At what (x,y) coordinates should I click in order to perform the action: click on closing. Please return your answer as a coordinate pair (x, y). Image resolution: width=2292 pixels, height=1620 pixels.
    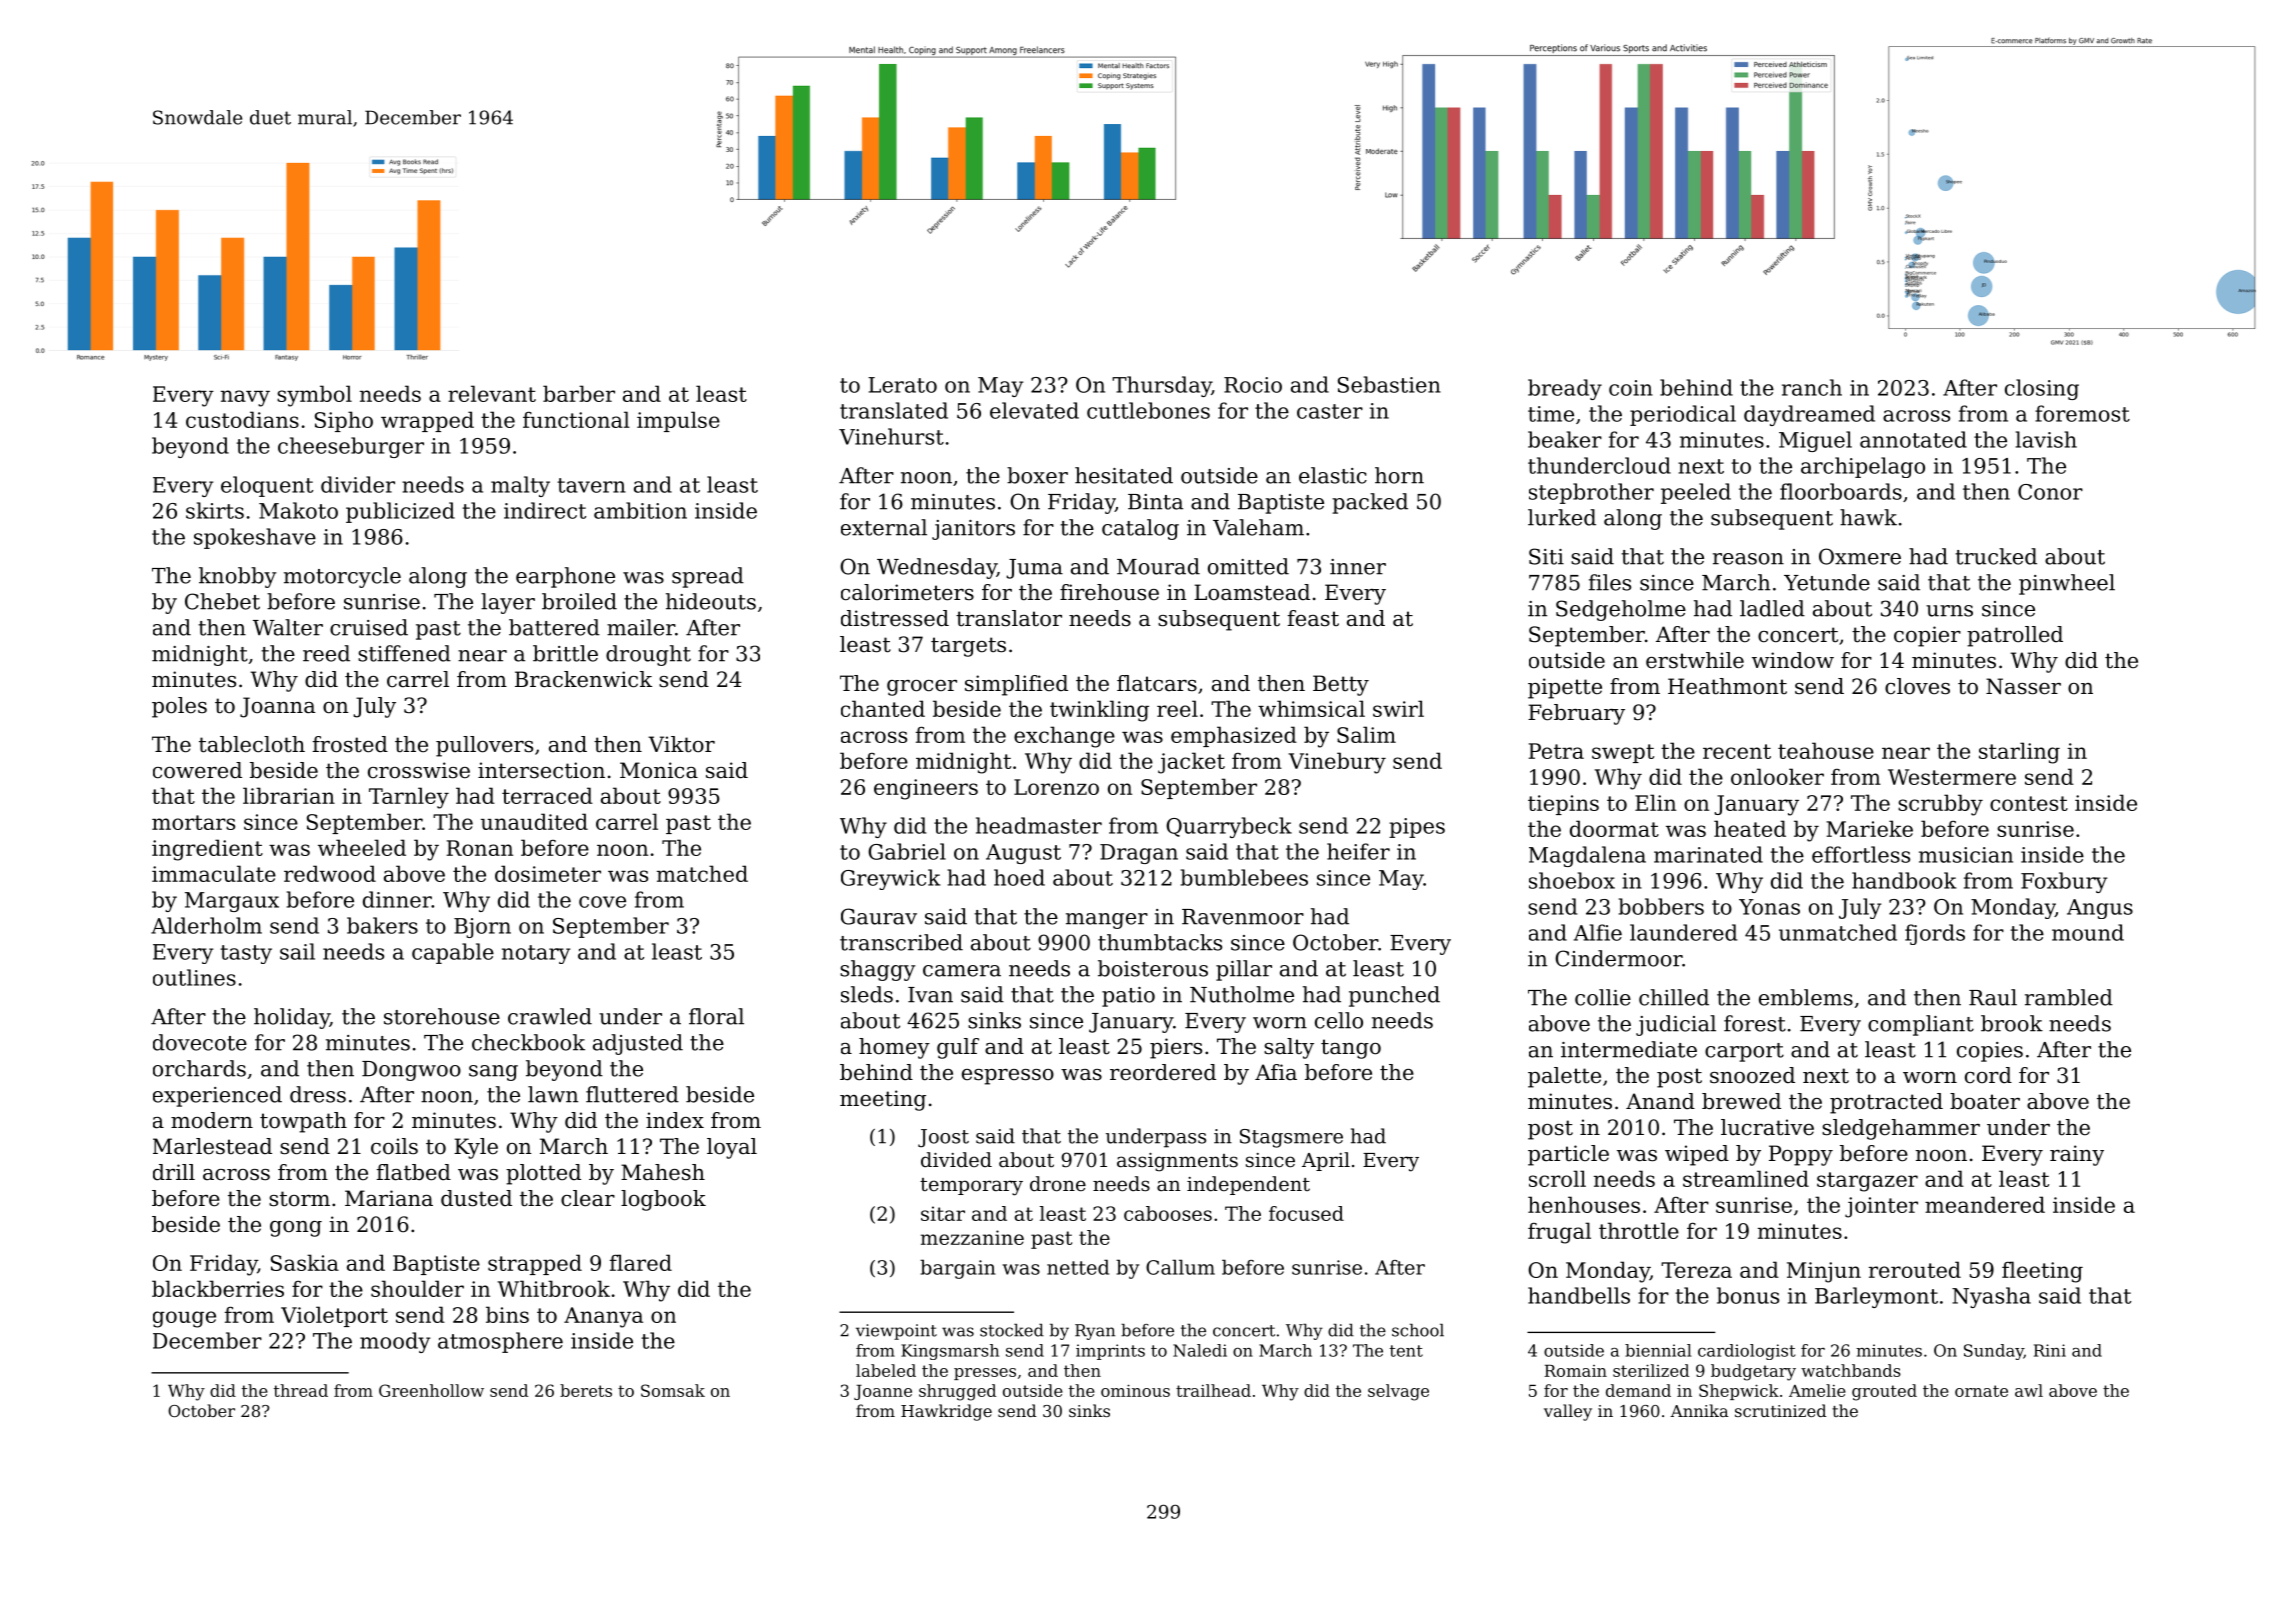
    Looking at the image, I should click on (2042, 389).
